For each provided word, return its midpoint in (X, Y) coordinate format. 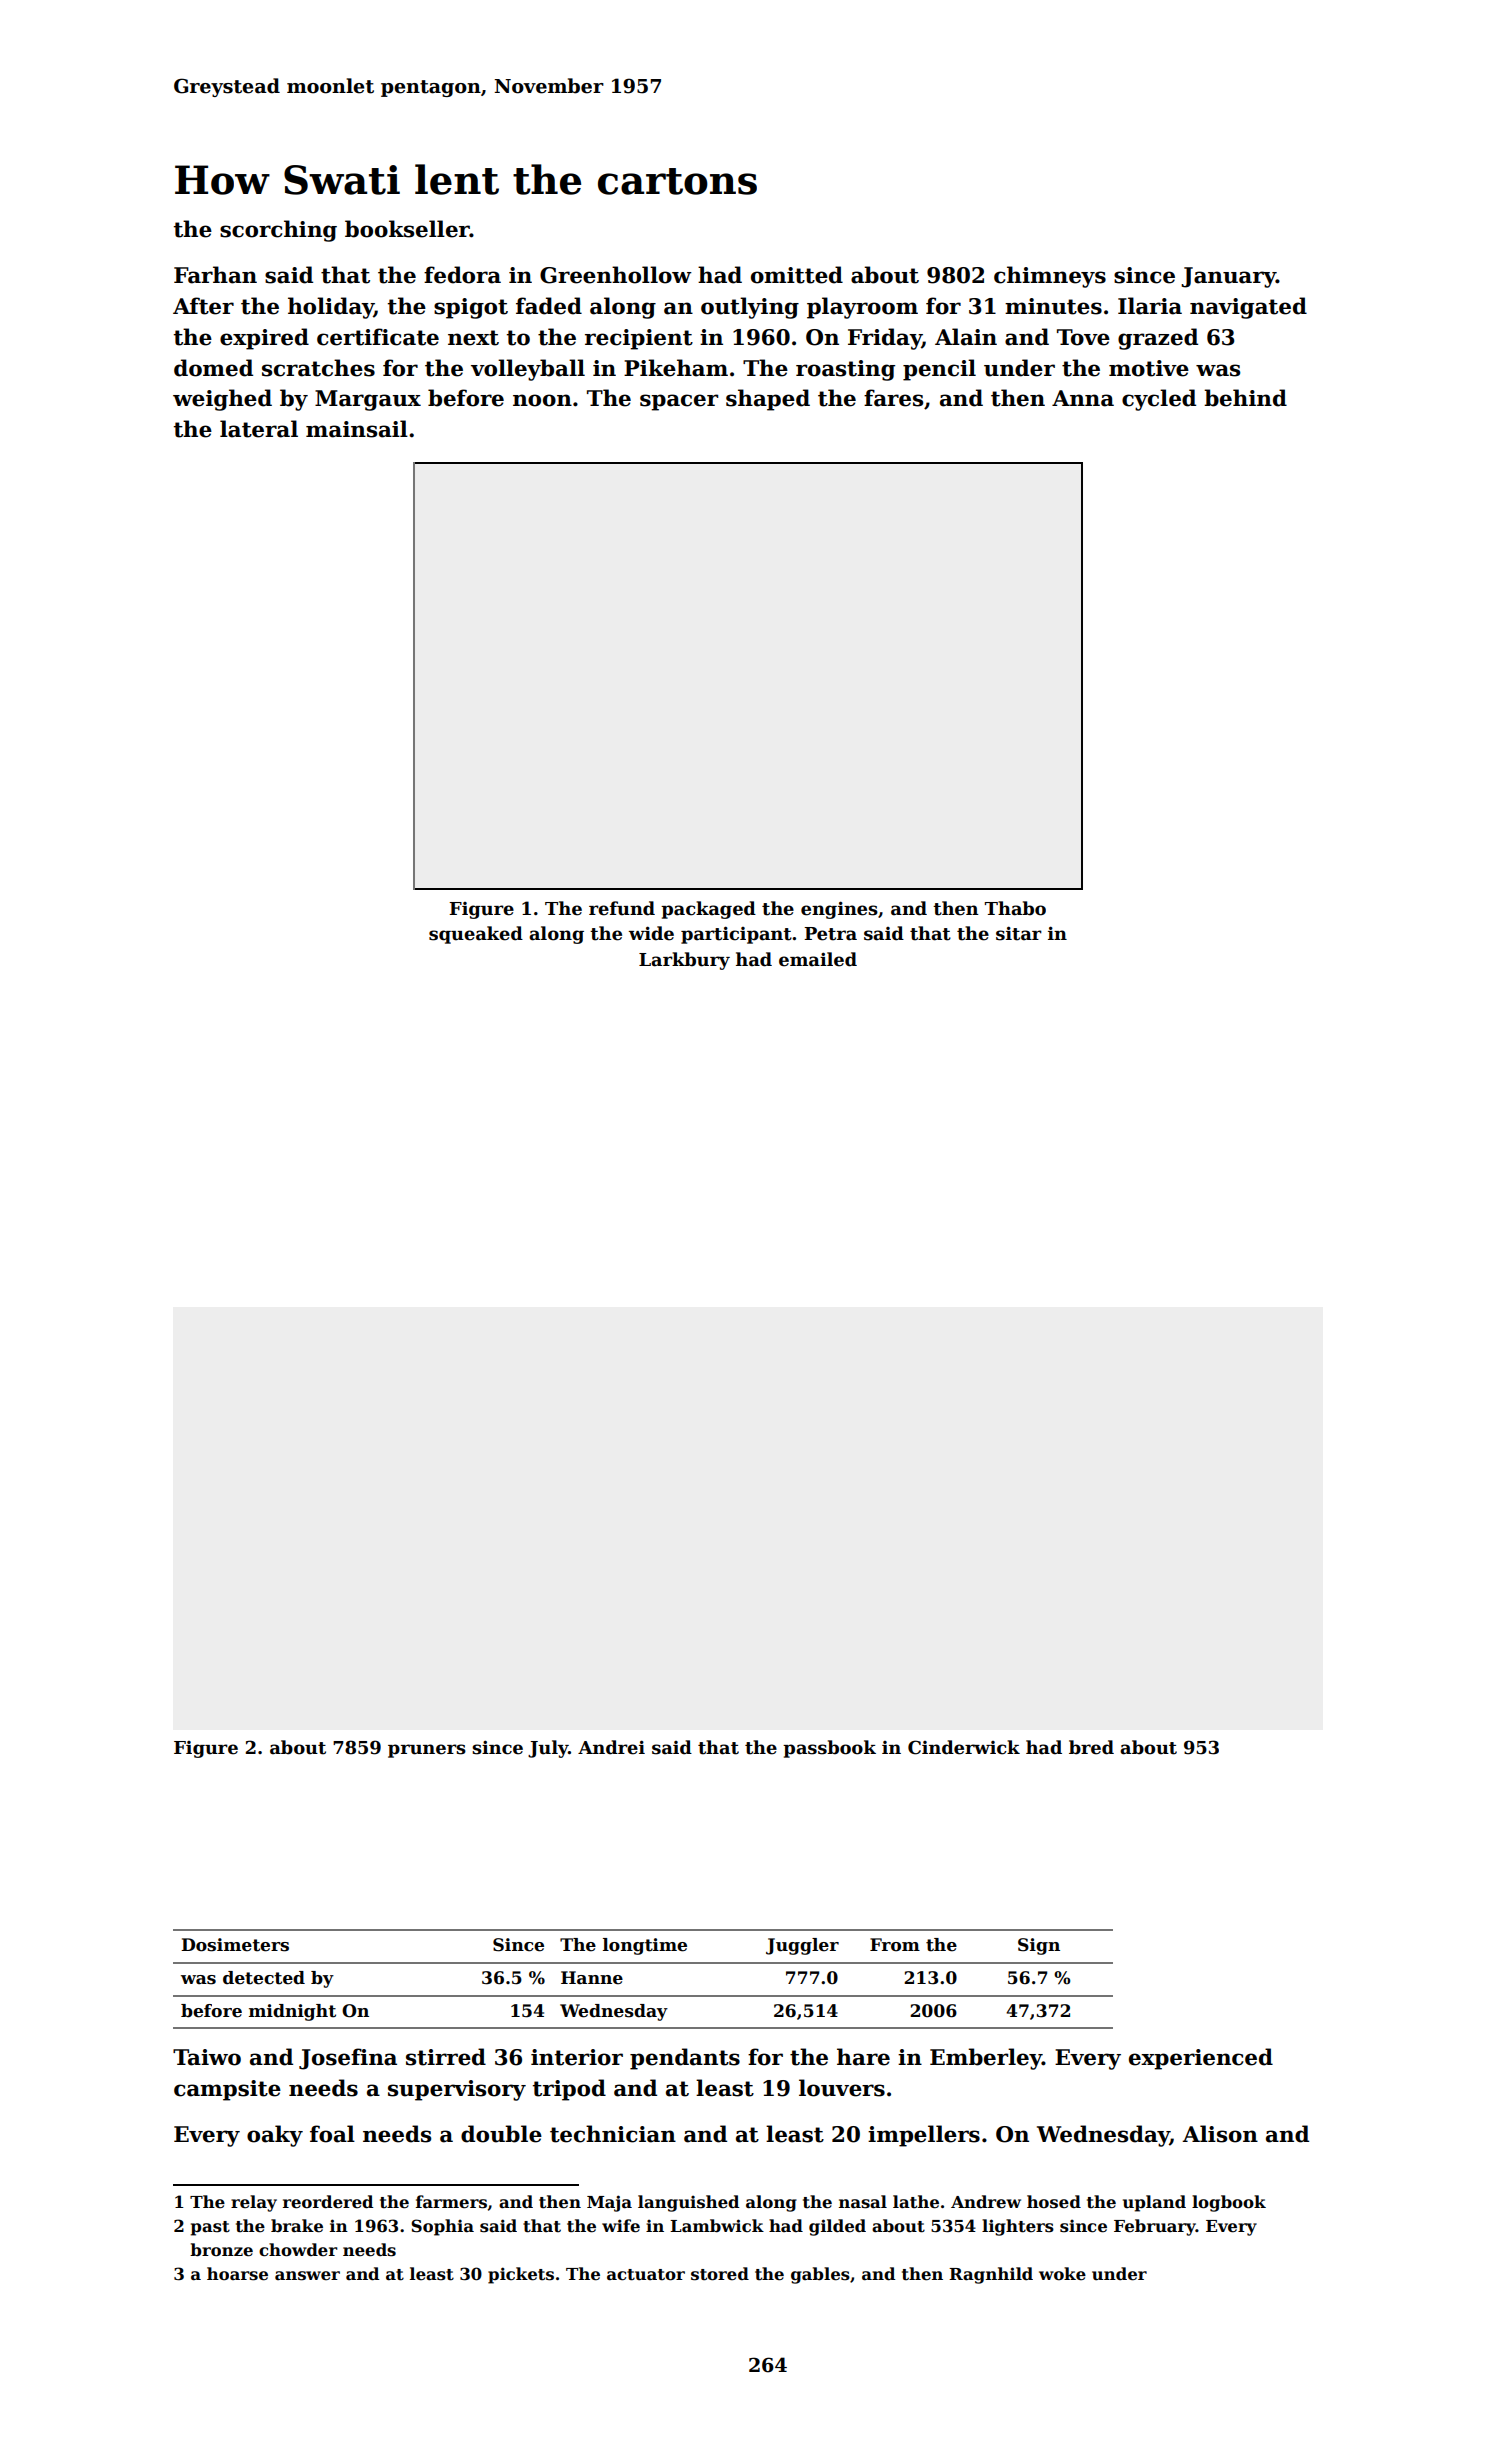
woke (1062, 2274)
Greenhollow (616, 275)
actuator (646, 2275)
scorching (278, 231)
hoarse (237, 2274)
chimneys (1050, 277)
